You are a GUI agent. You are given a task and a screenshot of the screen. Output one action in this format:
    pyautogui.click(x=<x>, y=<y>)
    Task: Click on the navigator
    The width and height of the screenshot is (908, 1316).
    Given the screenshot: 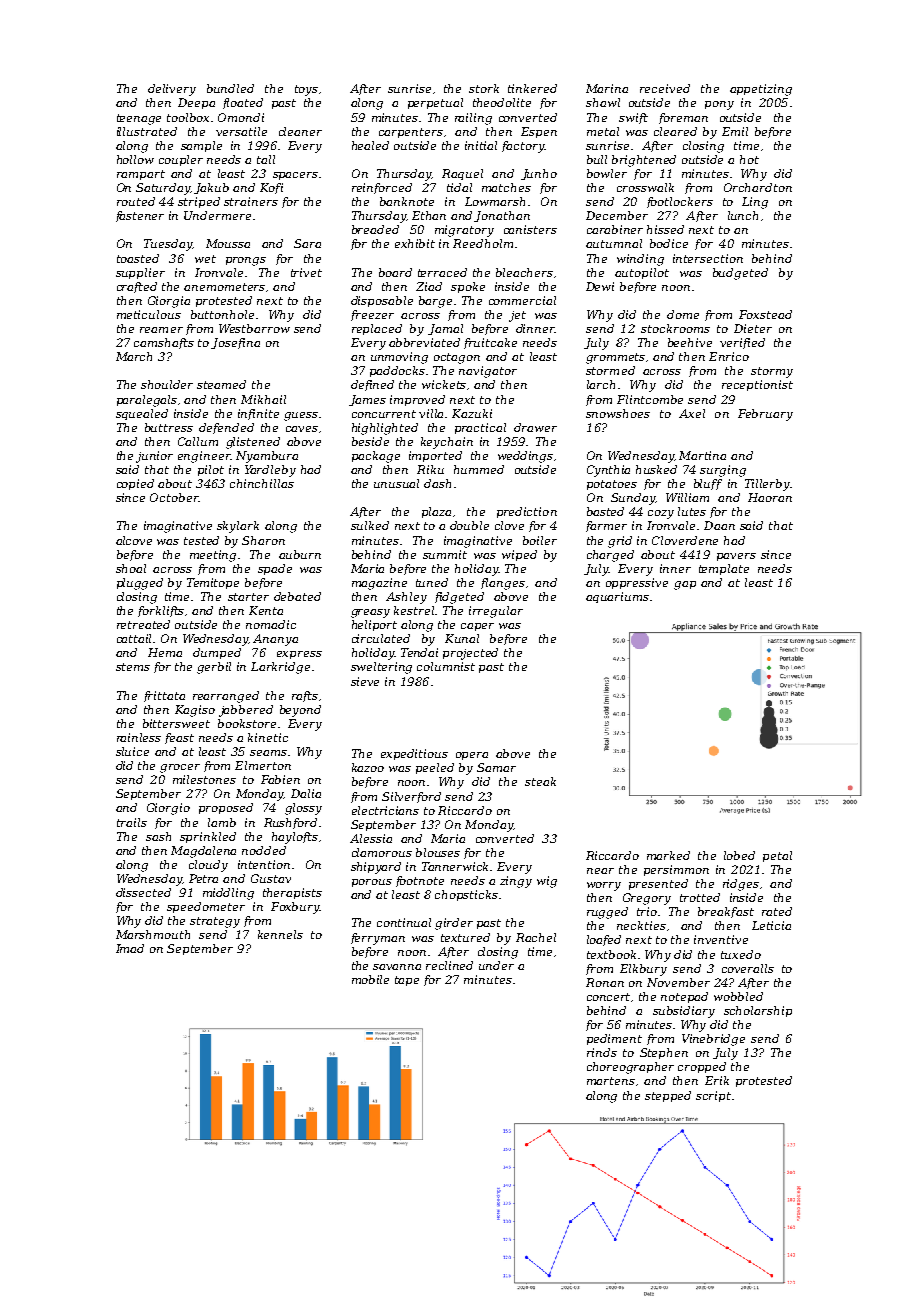 What is the action you would take?
    pyautogui.click(x=488, y=372)
